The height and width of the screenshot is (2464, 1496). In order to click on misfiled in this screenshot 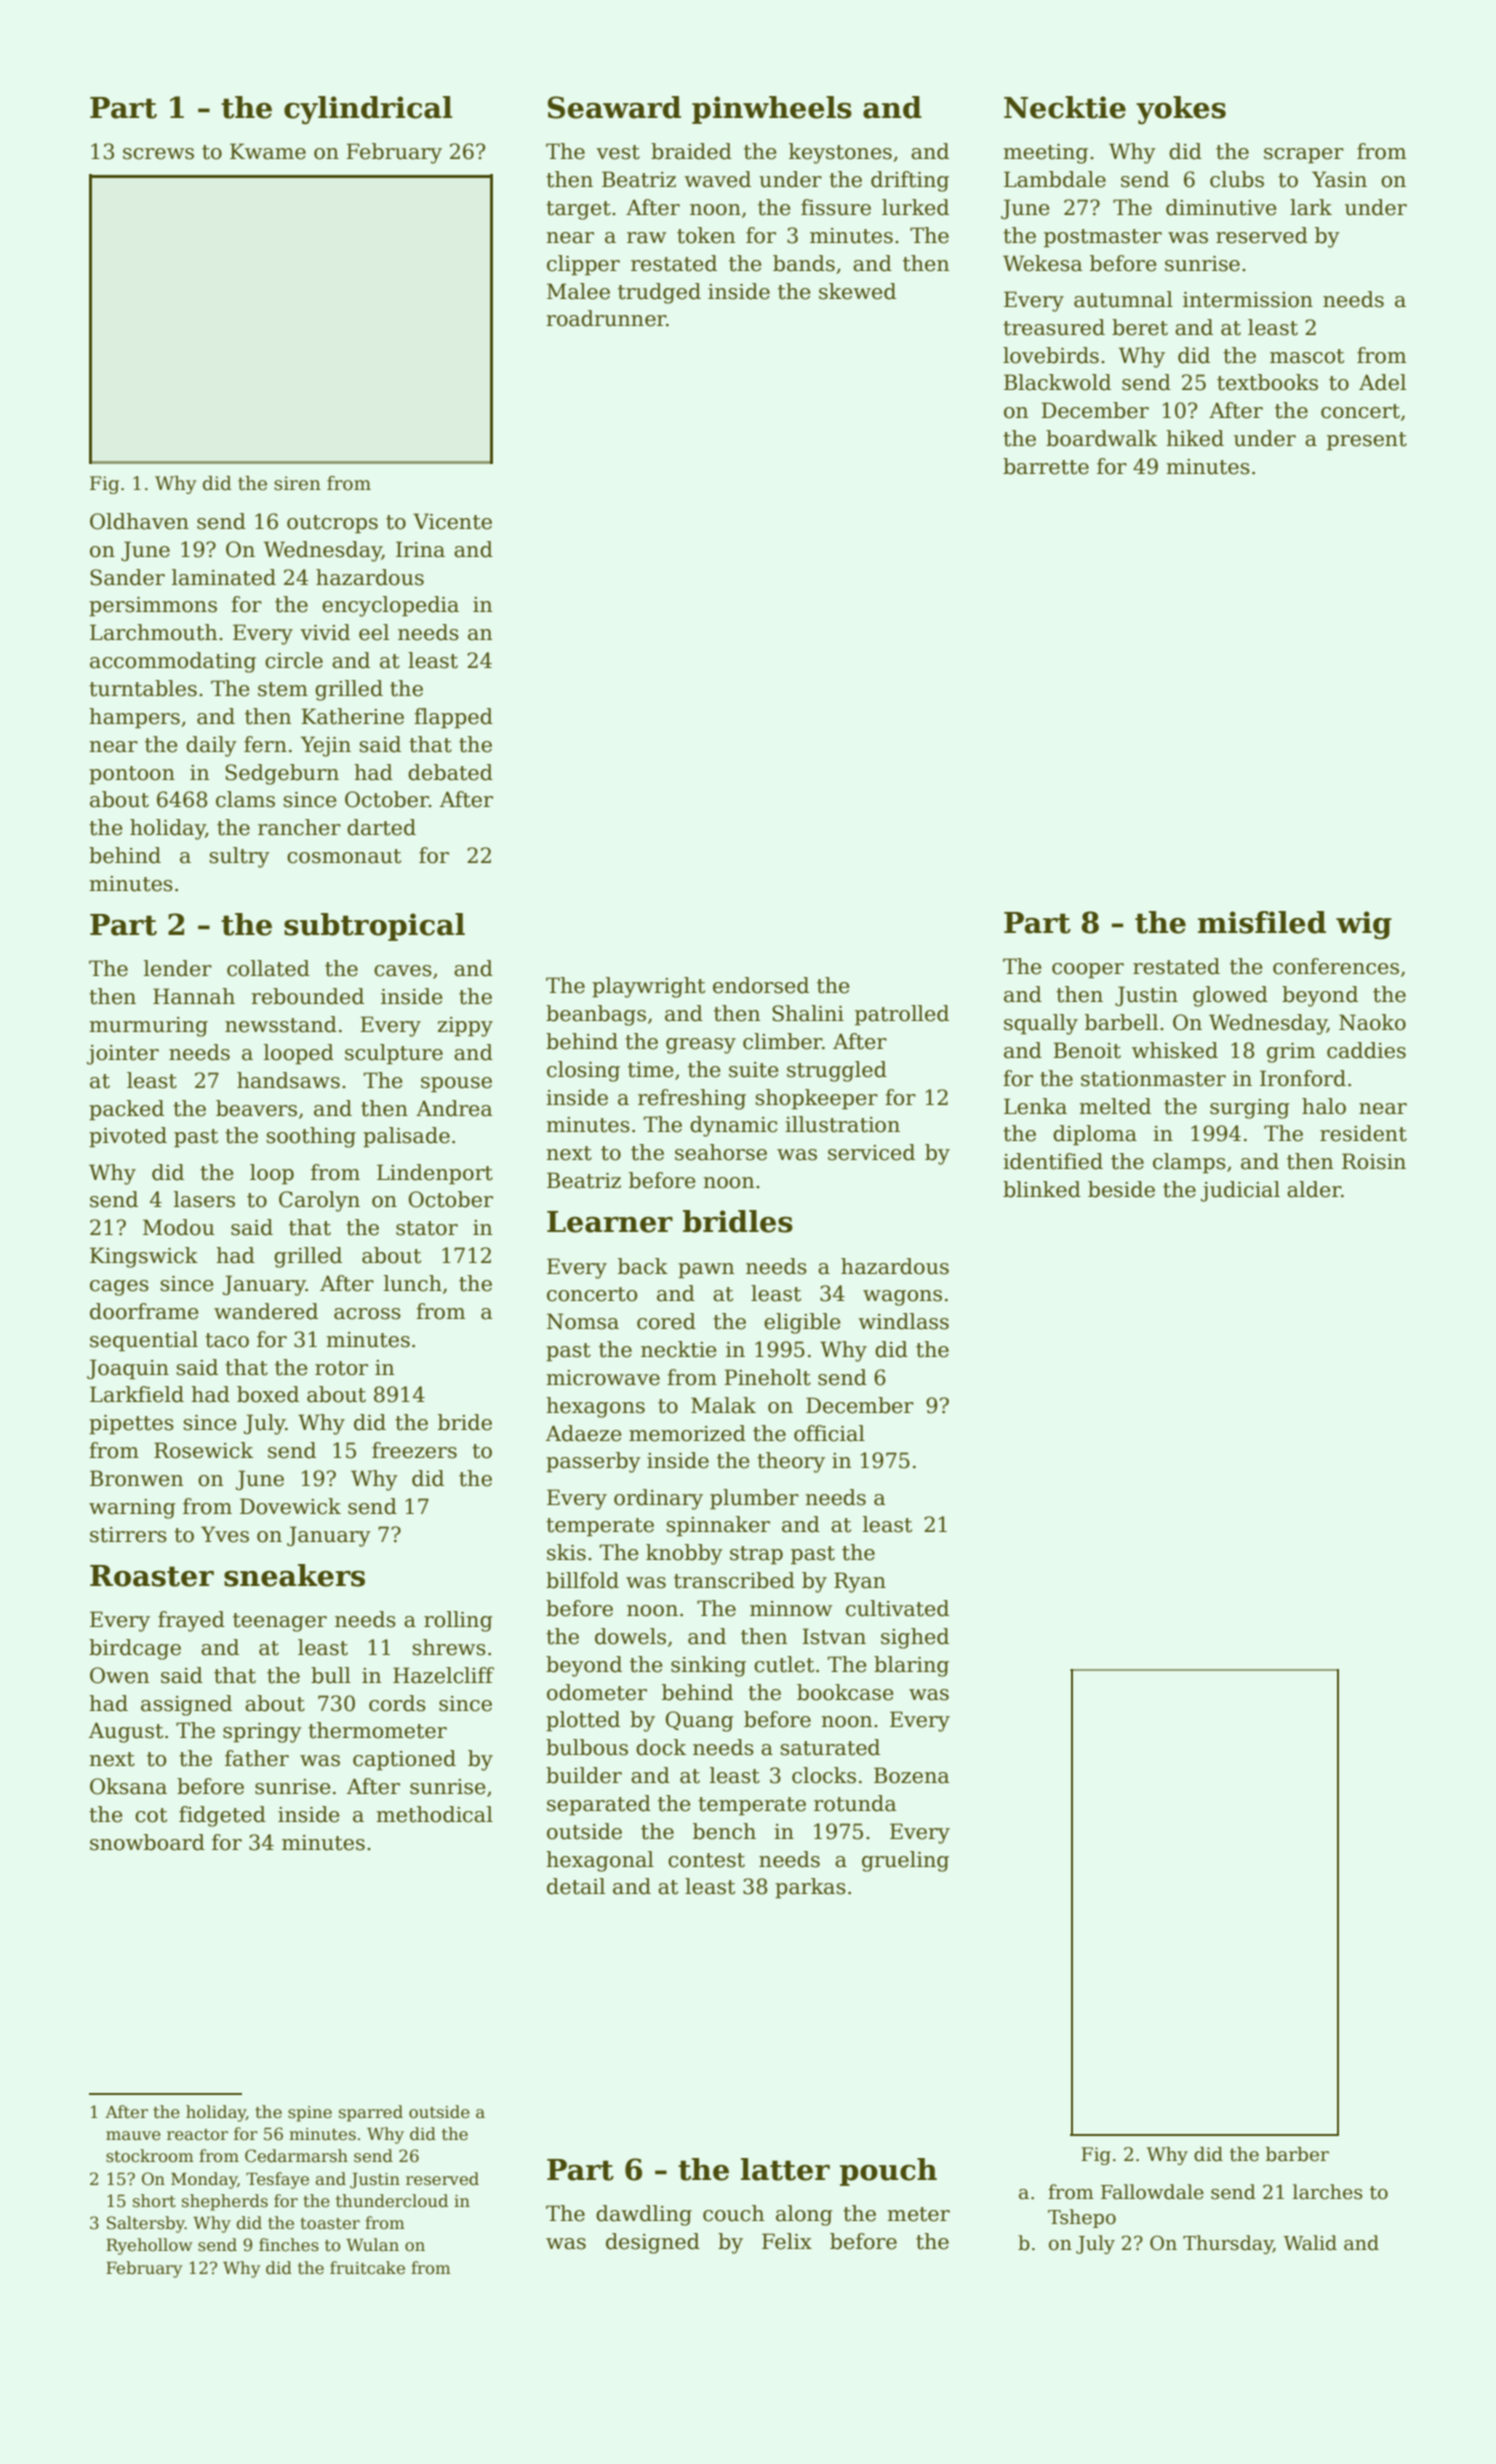, I will do `click(1262, 922)`.
